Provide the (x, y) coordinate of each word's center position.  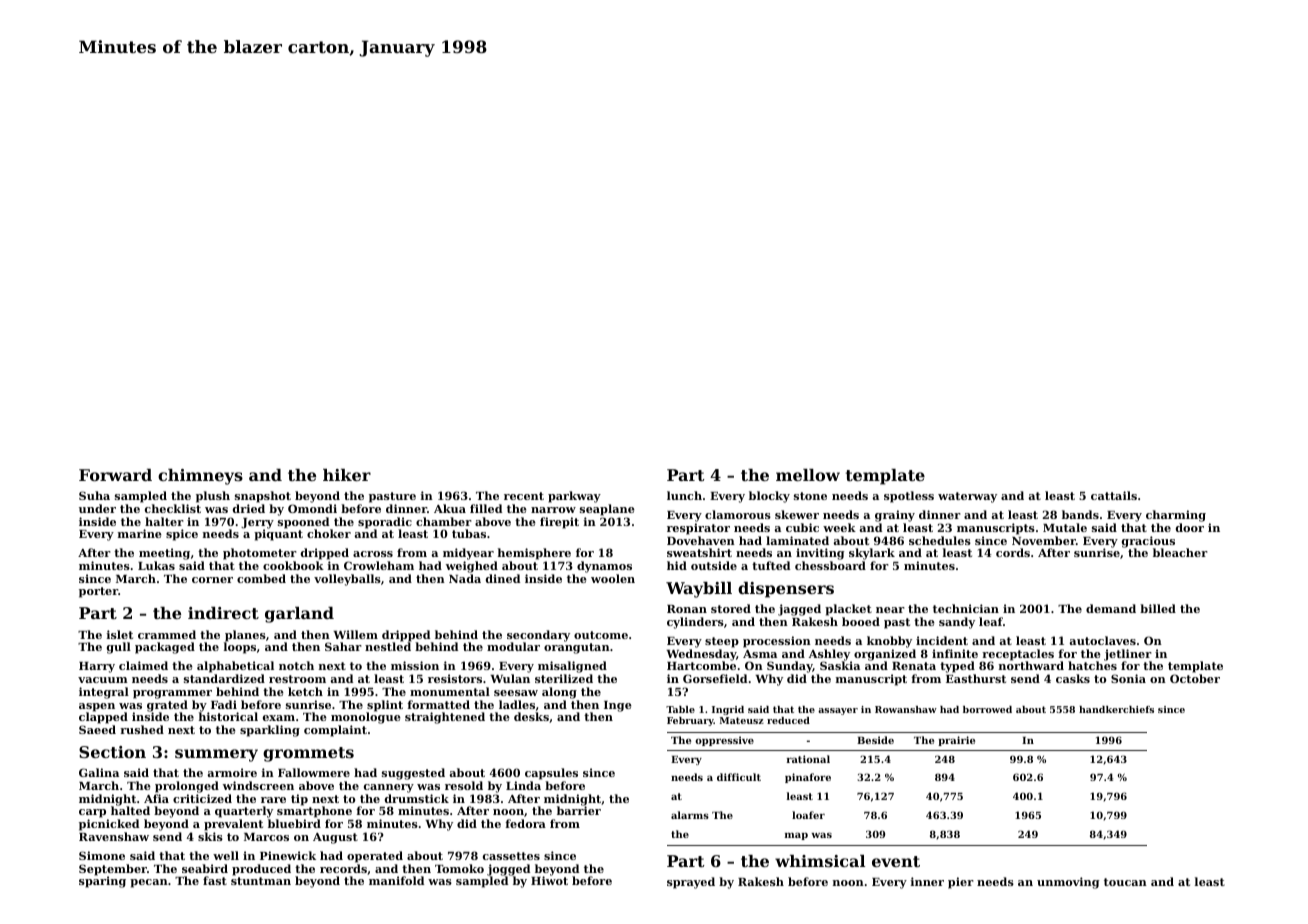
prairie (956, 741)
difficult (739, 777)
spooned (303, 523)
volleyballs (347, 580)
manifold (396, 880)
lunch (684, 495)
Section (112, 752)
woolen (613, 578)
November (1044, 540)
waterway (967, 497)
